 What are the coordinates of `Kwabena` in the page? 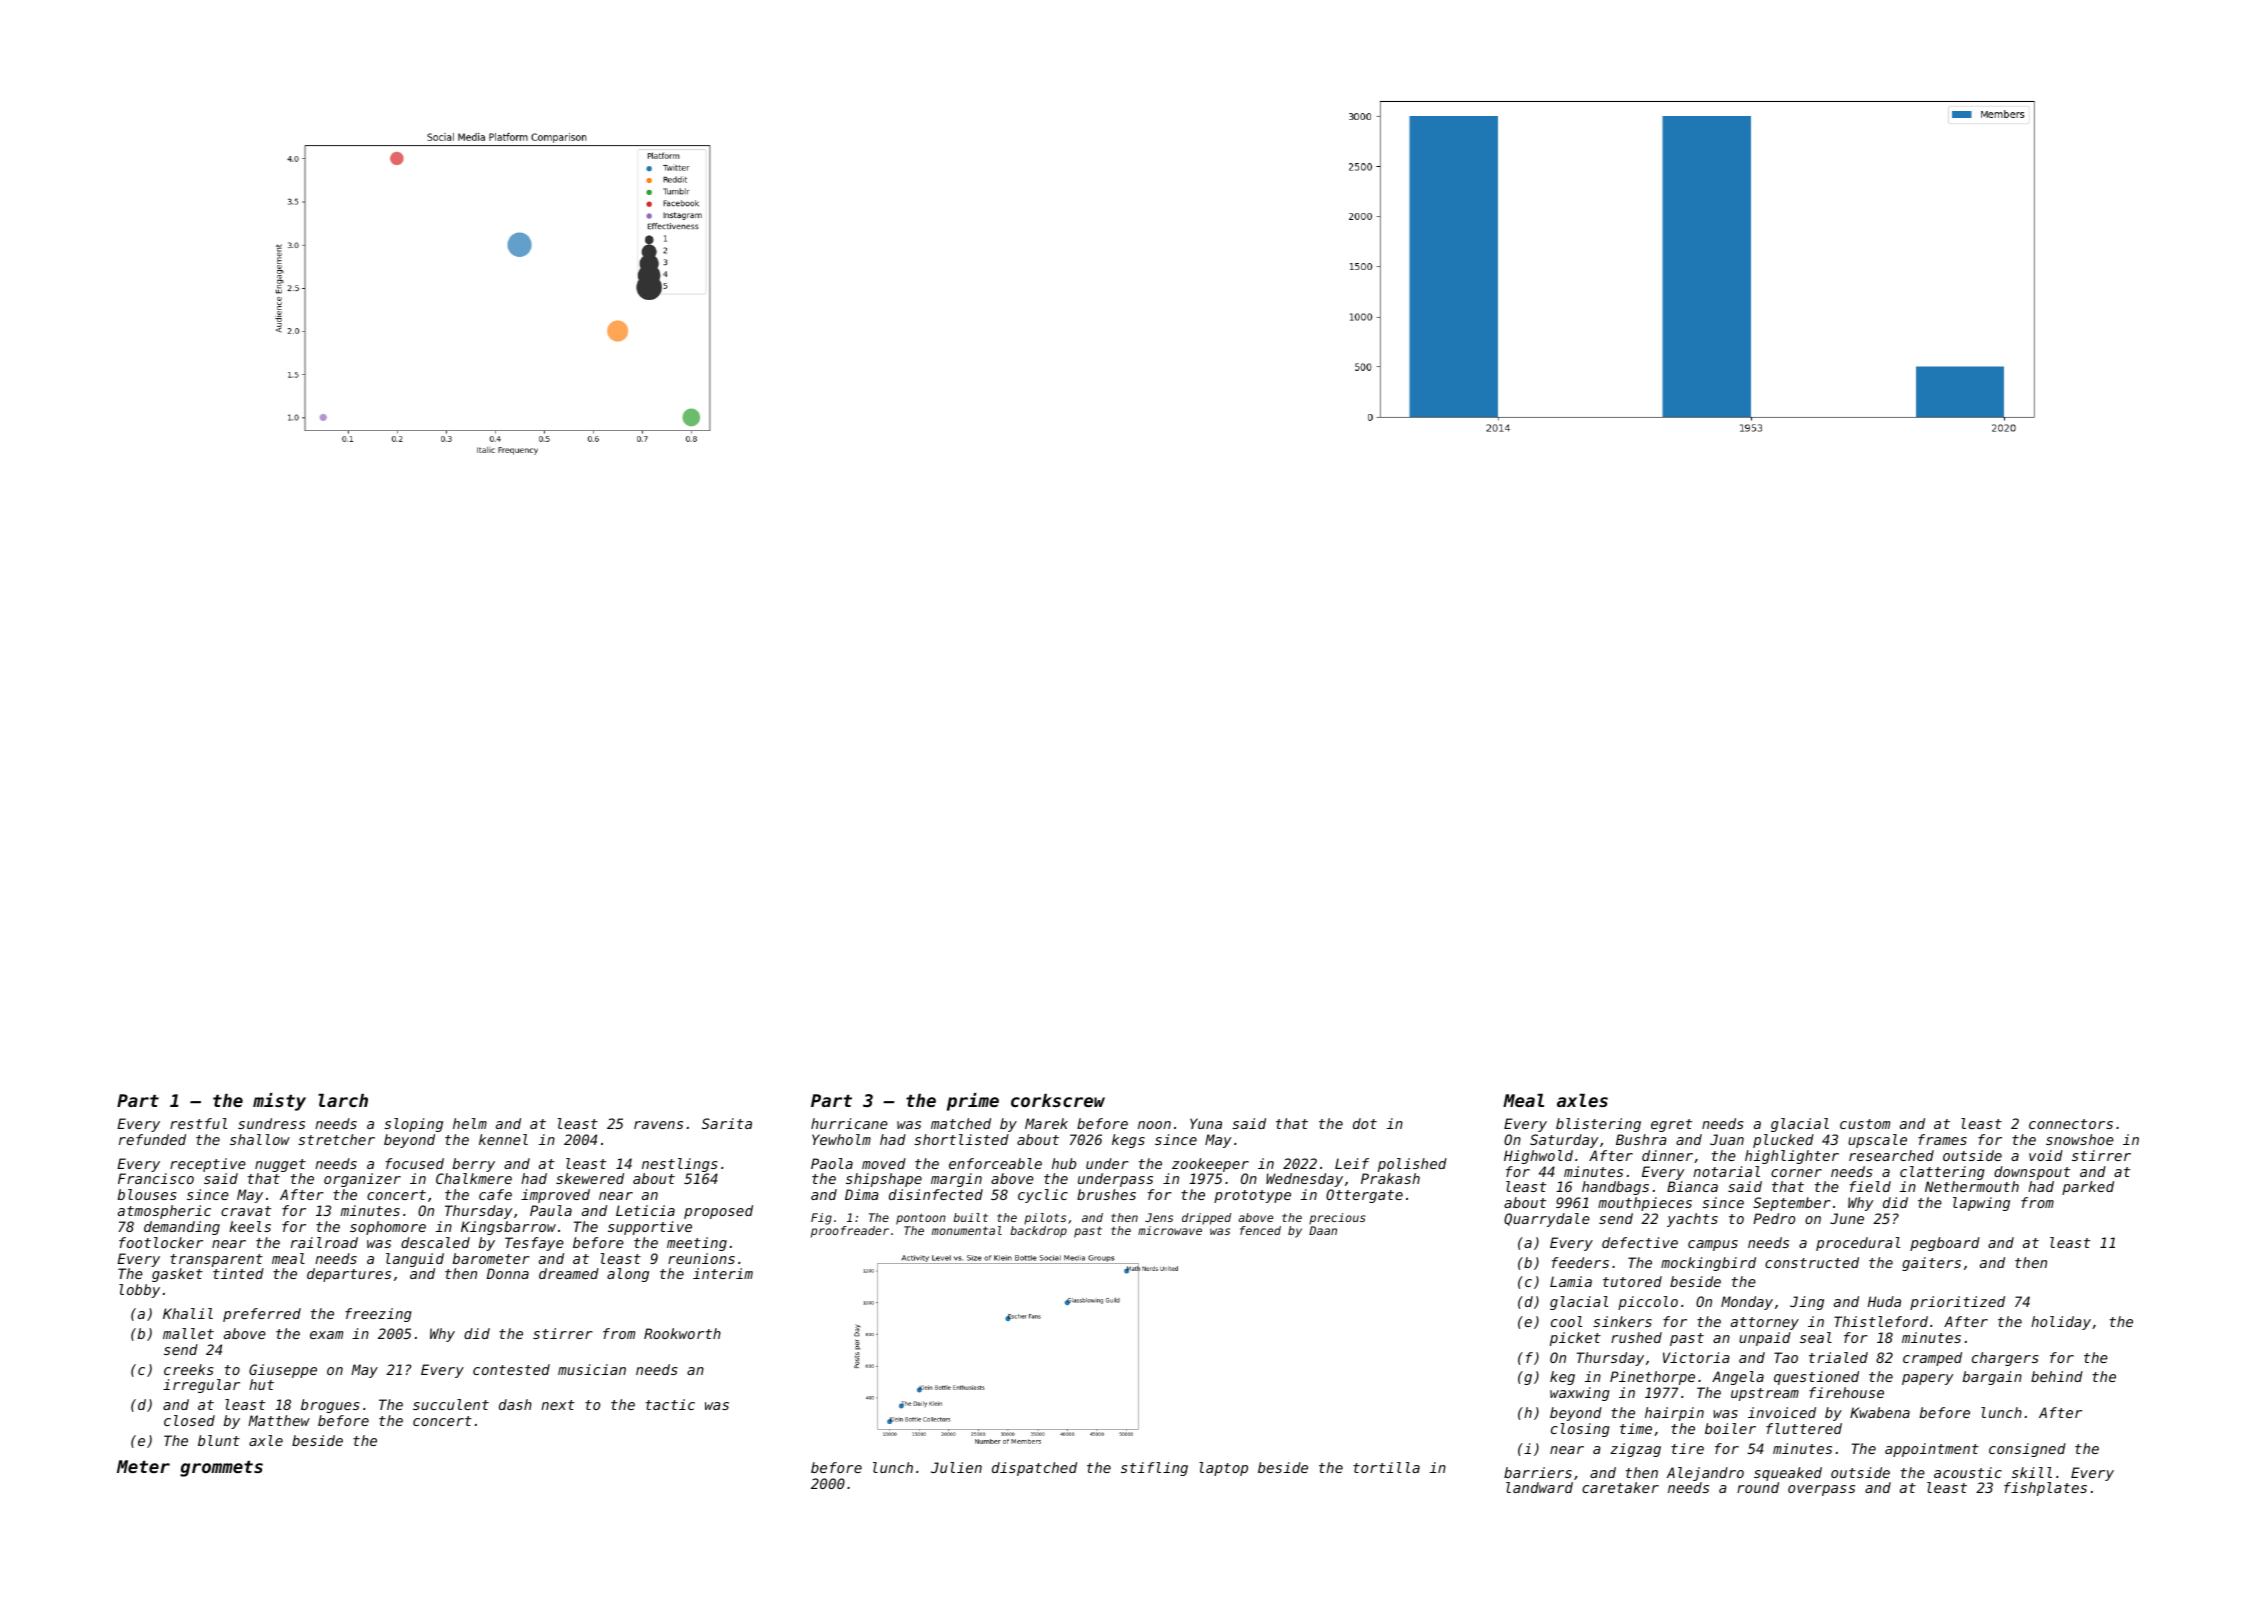 It's located at (1880, 1412).
